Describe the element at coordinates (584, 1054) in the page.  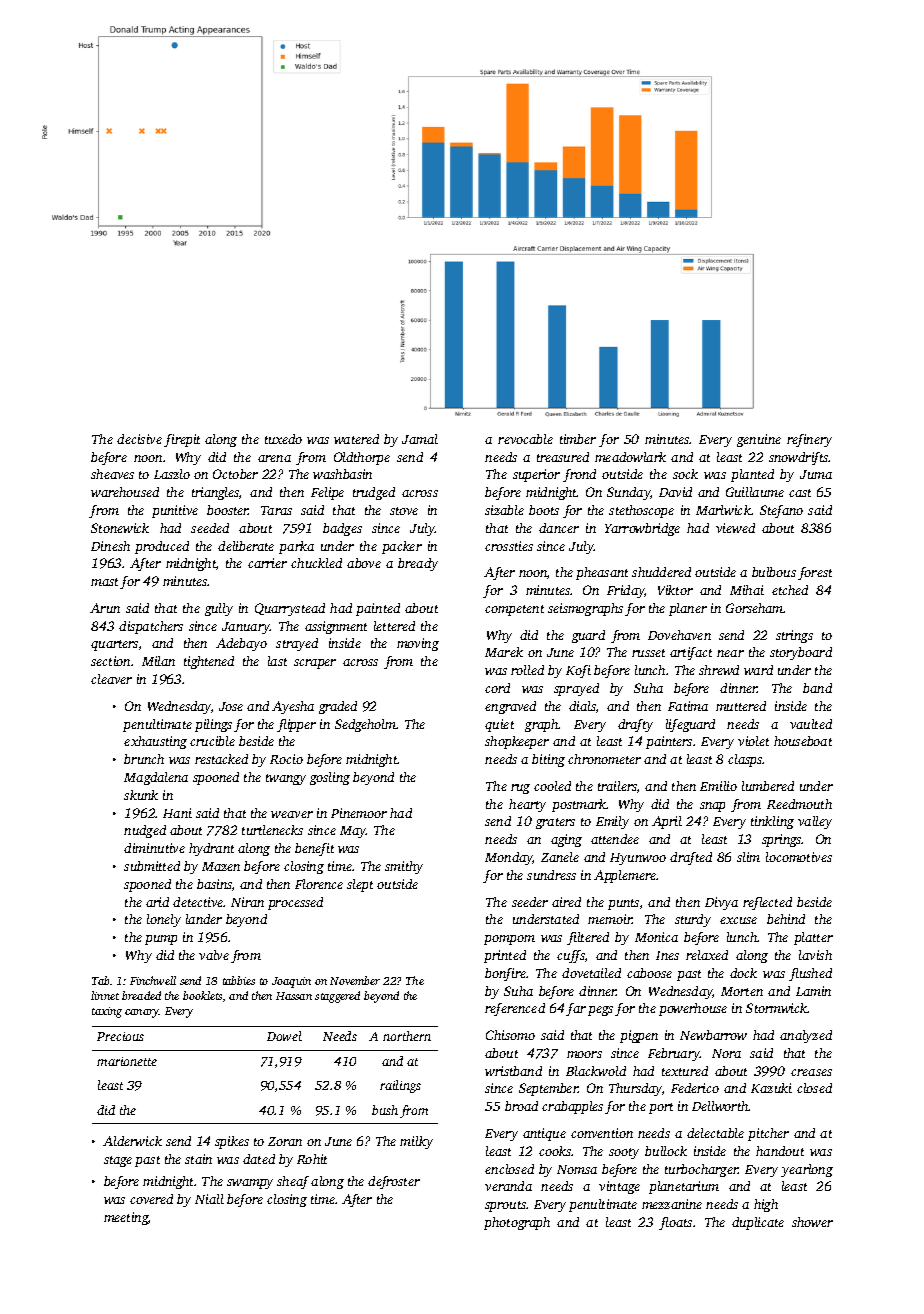
I see `moors` at that location.
